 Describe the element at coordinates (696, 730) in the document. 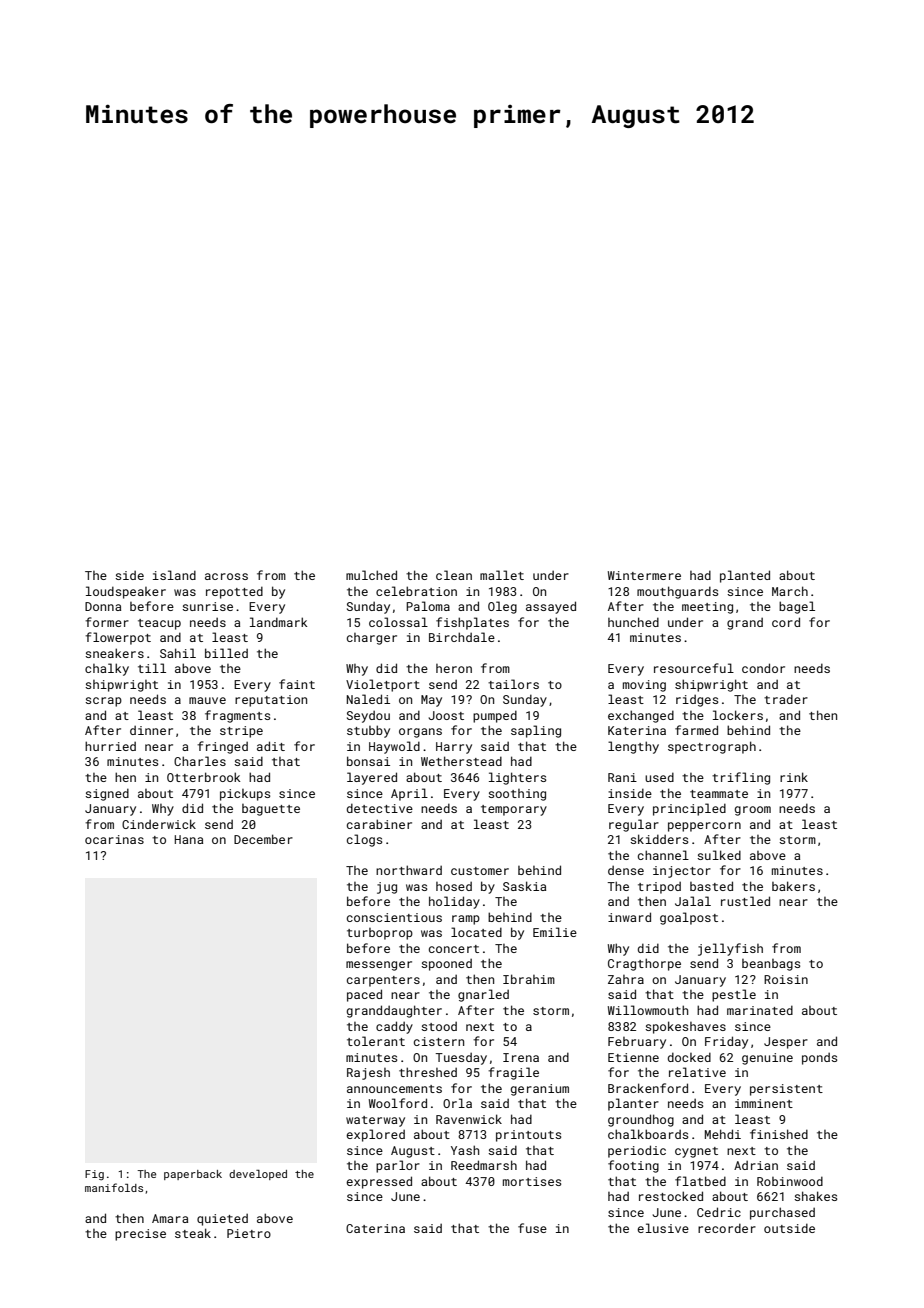

I see `farmed` at that location.
